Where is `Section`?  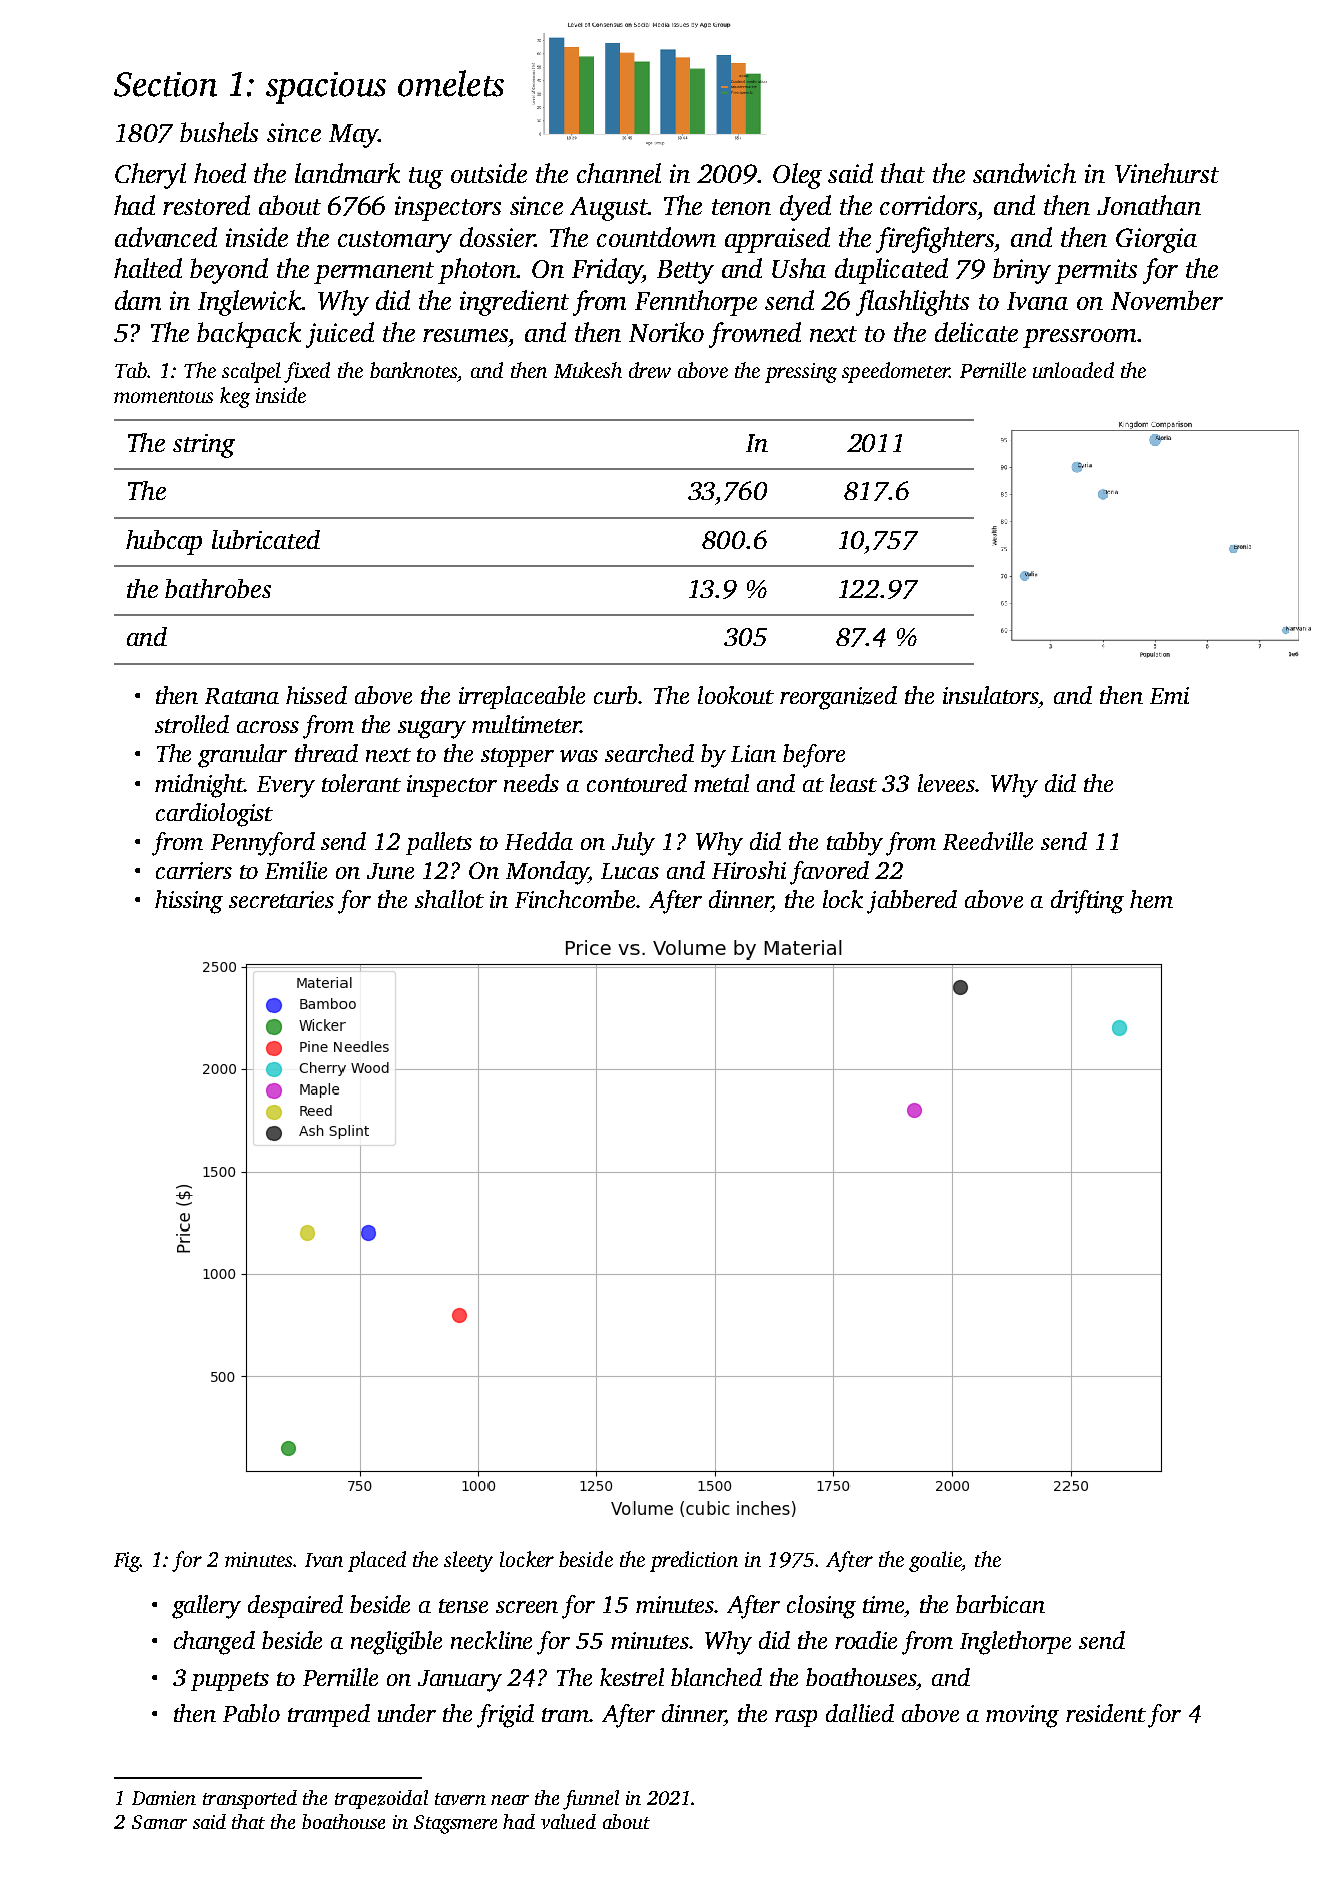
Section is located at coordinates (165, 84).
